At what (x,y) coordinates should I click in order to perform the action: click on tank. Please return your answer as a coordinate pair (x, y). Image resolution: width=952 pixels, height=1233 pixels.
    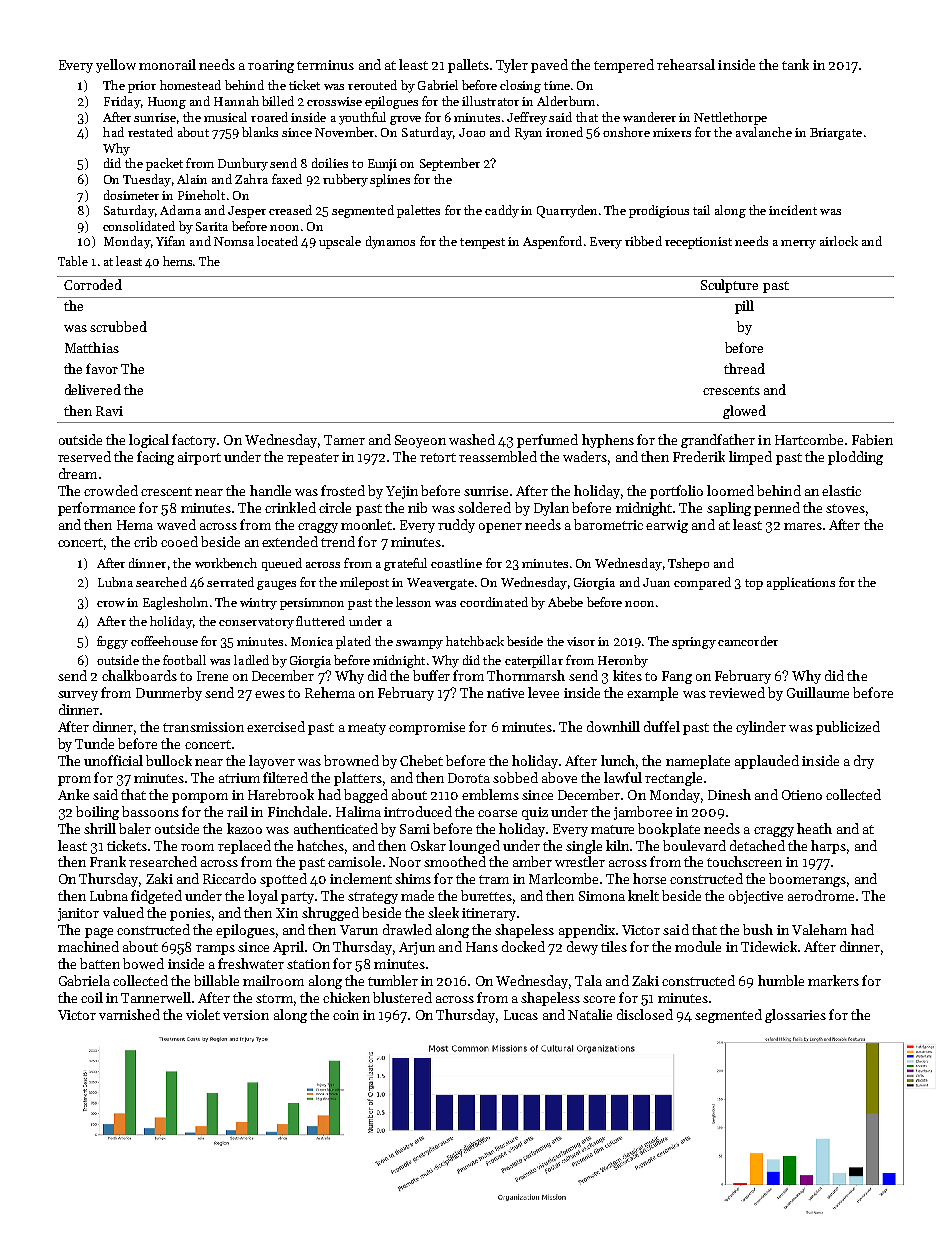
    Looking at the image, I should click on (795, 64).
